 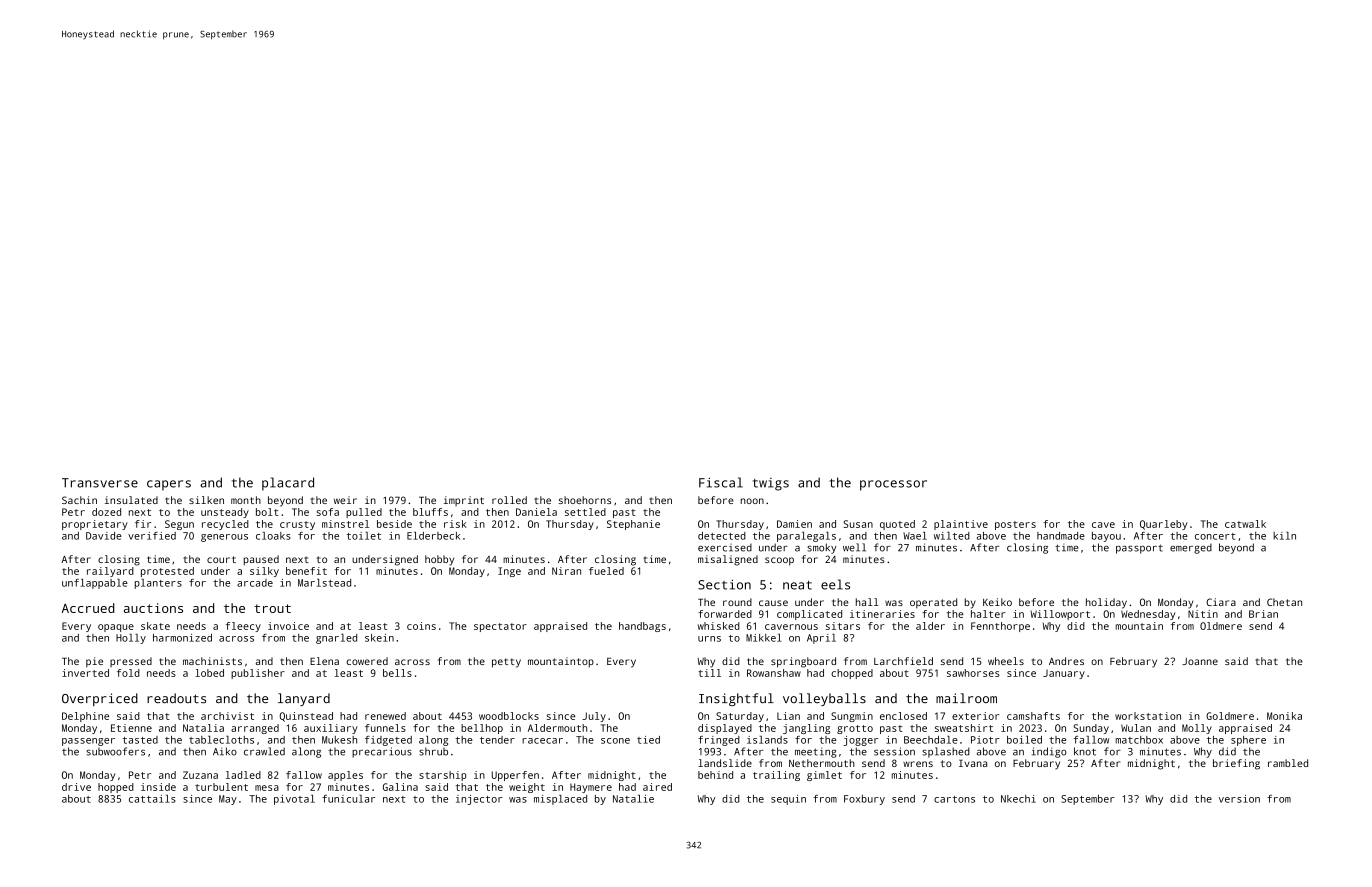 What do you see at coordinates (1236, 764) in the image?
I see `briefing` at bounding box center [1236, 764].
